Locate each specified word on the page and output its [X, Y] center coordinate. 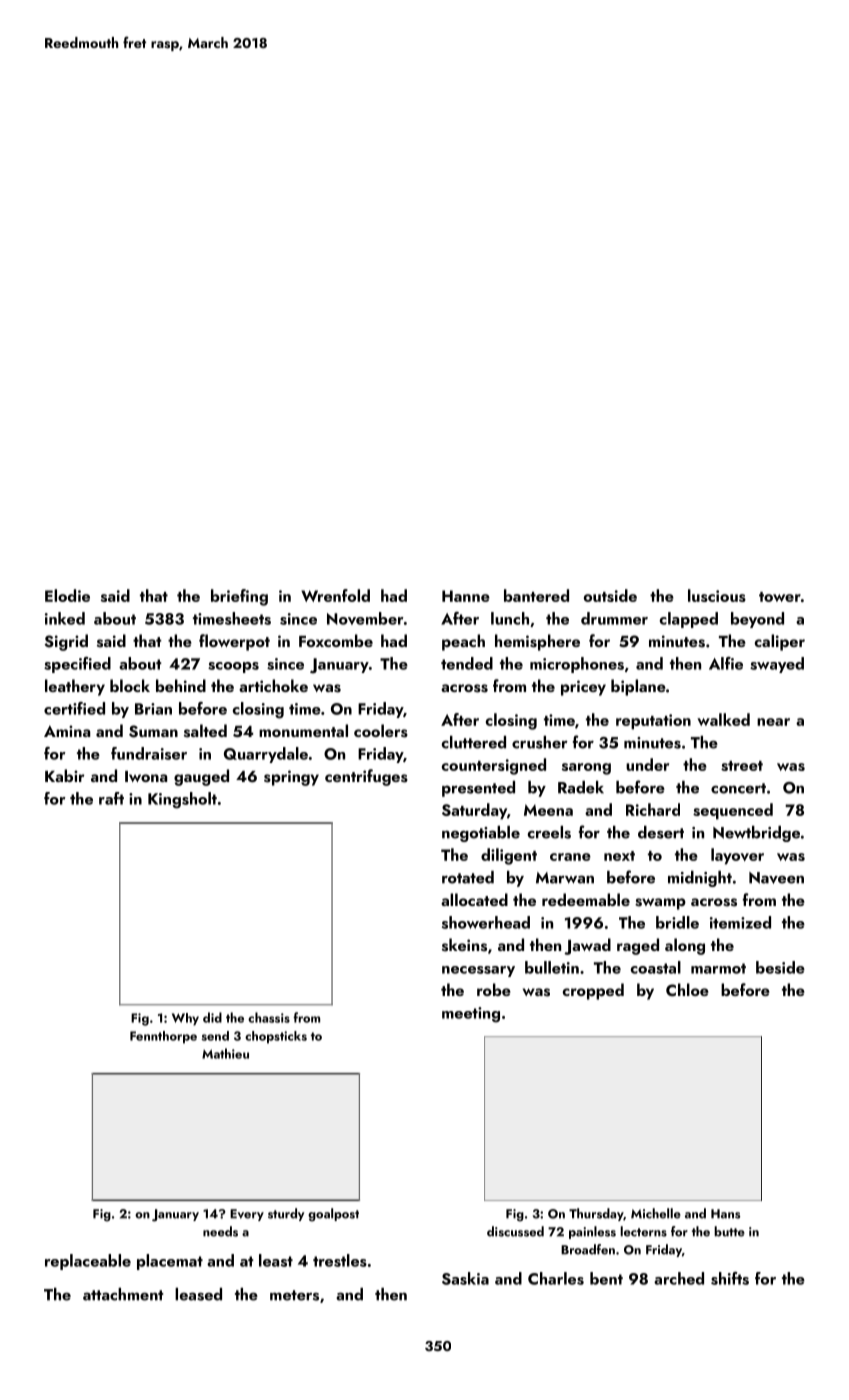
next [619, 856]
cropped [593, 991]
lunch [510, 618]
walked [723, 719]
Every [247, 1215]
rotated [468, 877]
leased [198, 1294]
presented [478, 789]
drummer [614, 618]
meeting [471, 1015]
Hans [725, 1214]
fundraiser [149, 753]
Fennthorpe [163, 1037]
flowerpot [234, 642]
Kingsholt [182, 800]
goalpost [333, 1215]
